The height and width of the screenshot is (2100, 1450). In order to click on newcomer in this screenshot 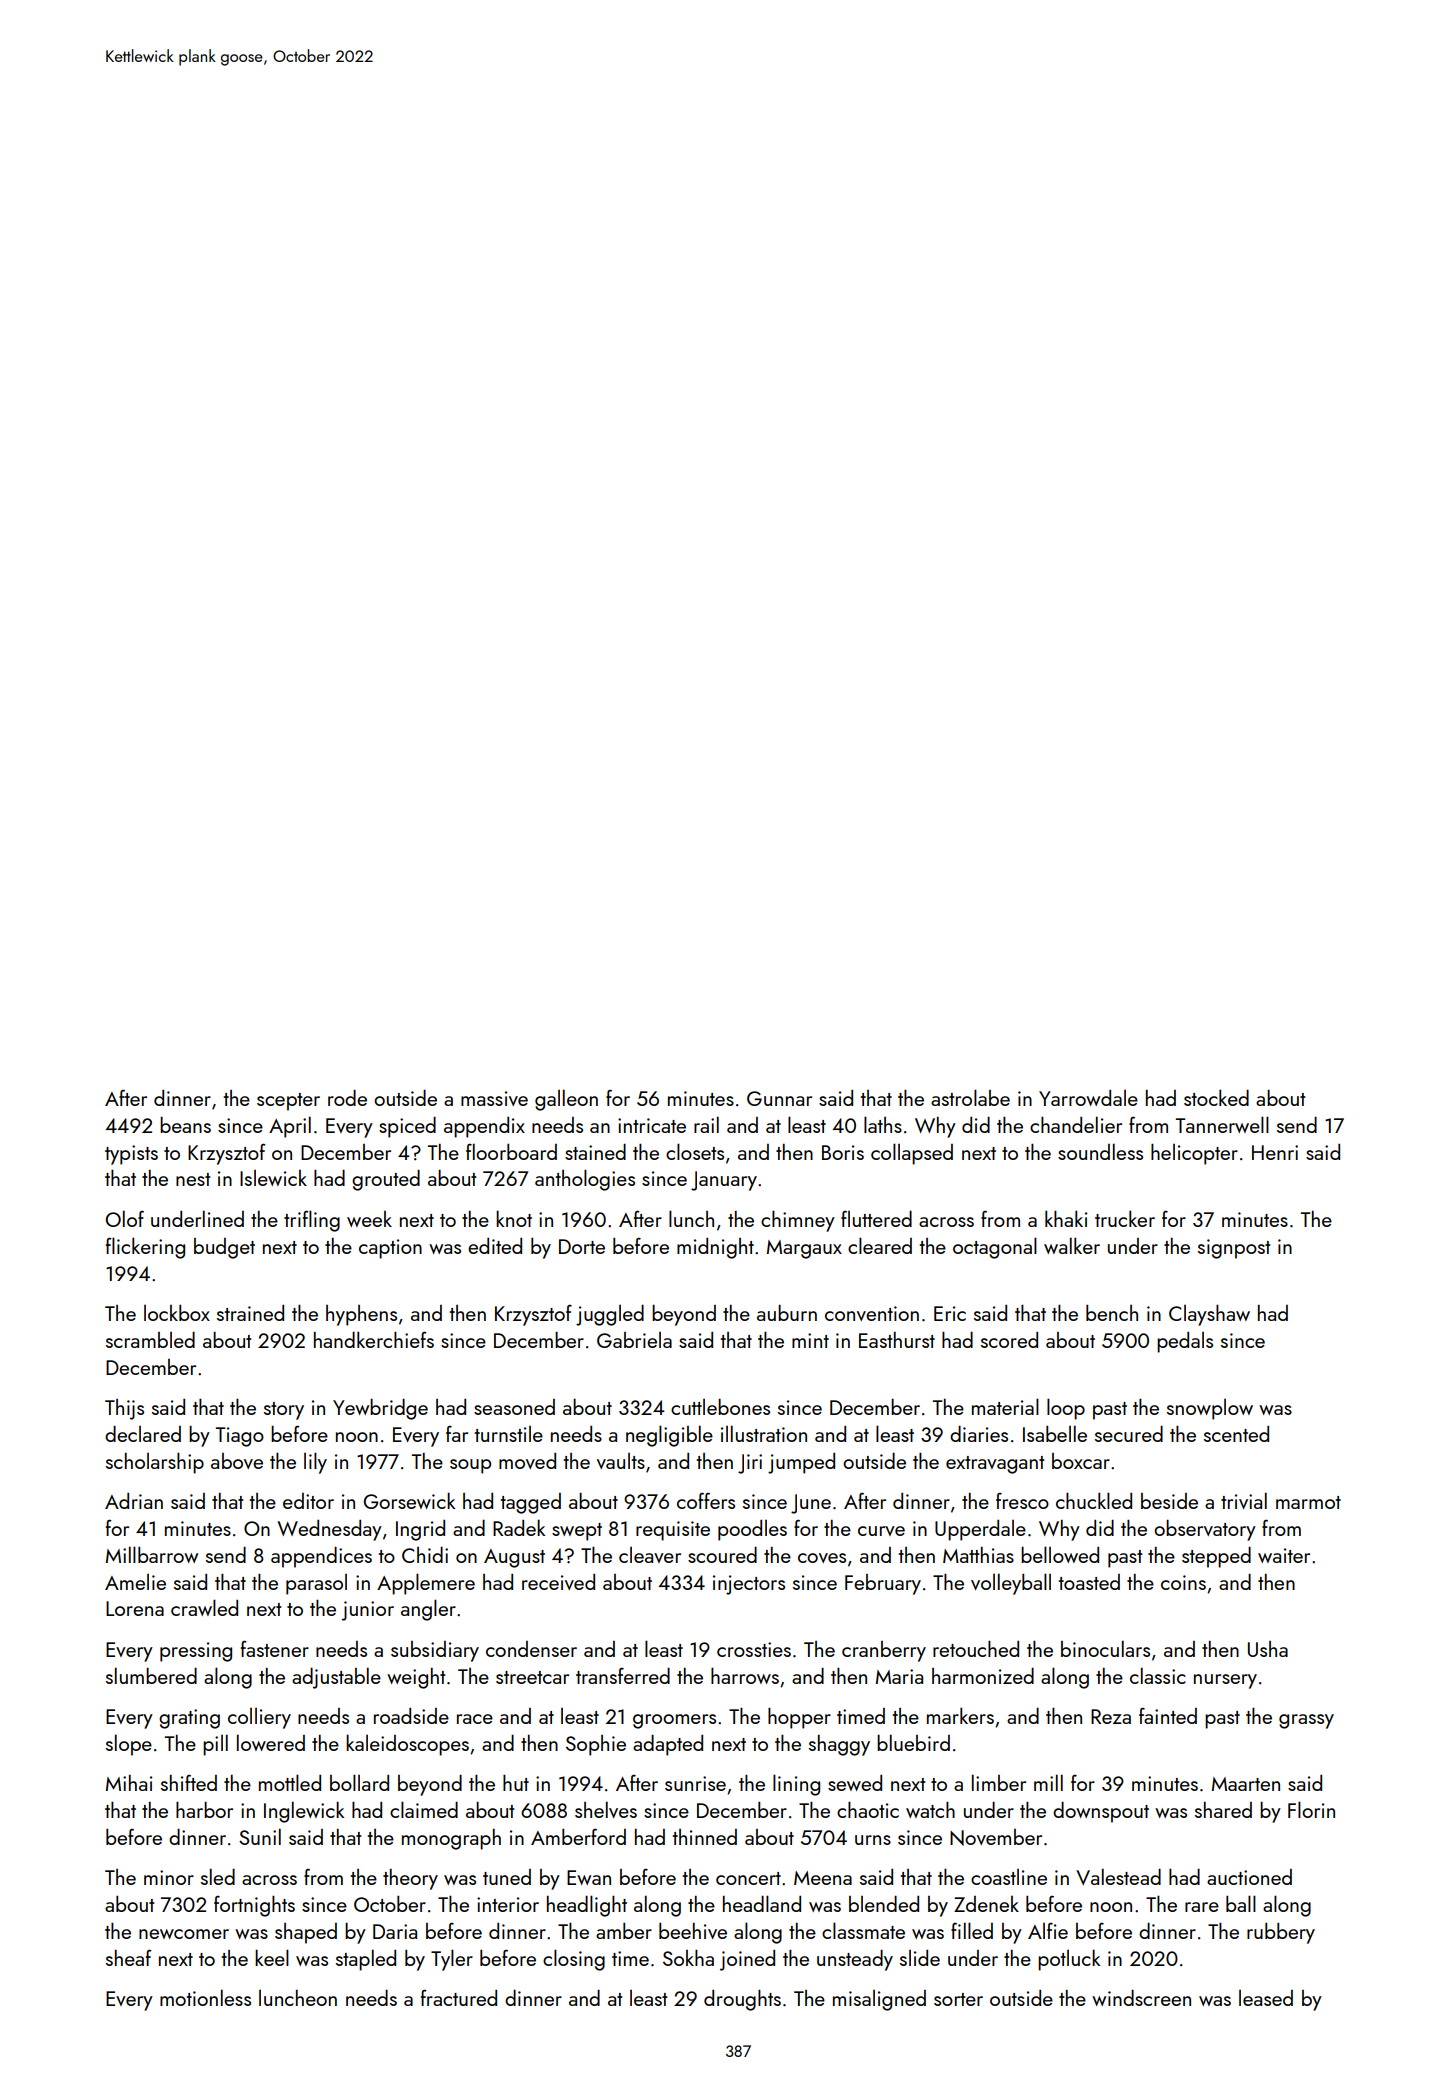, I will do `click(184, 1934)`.
